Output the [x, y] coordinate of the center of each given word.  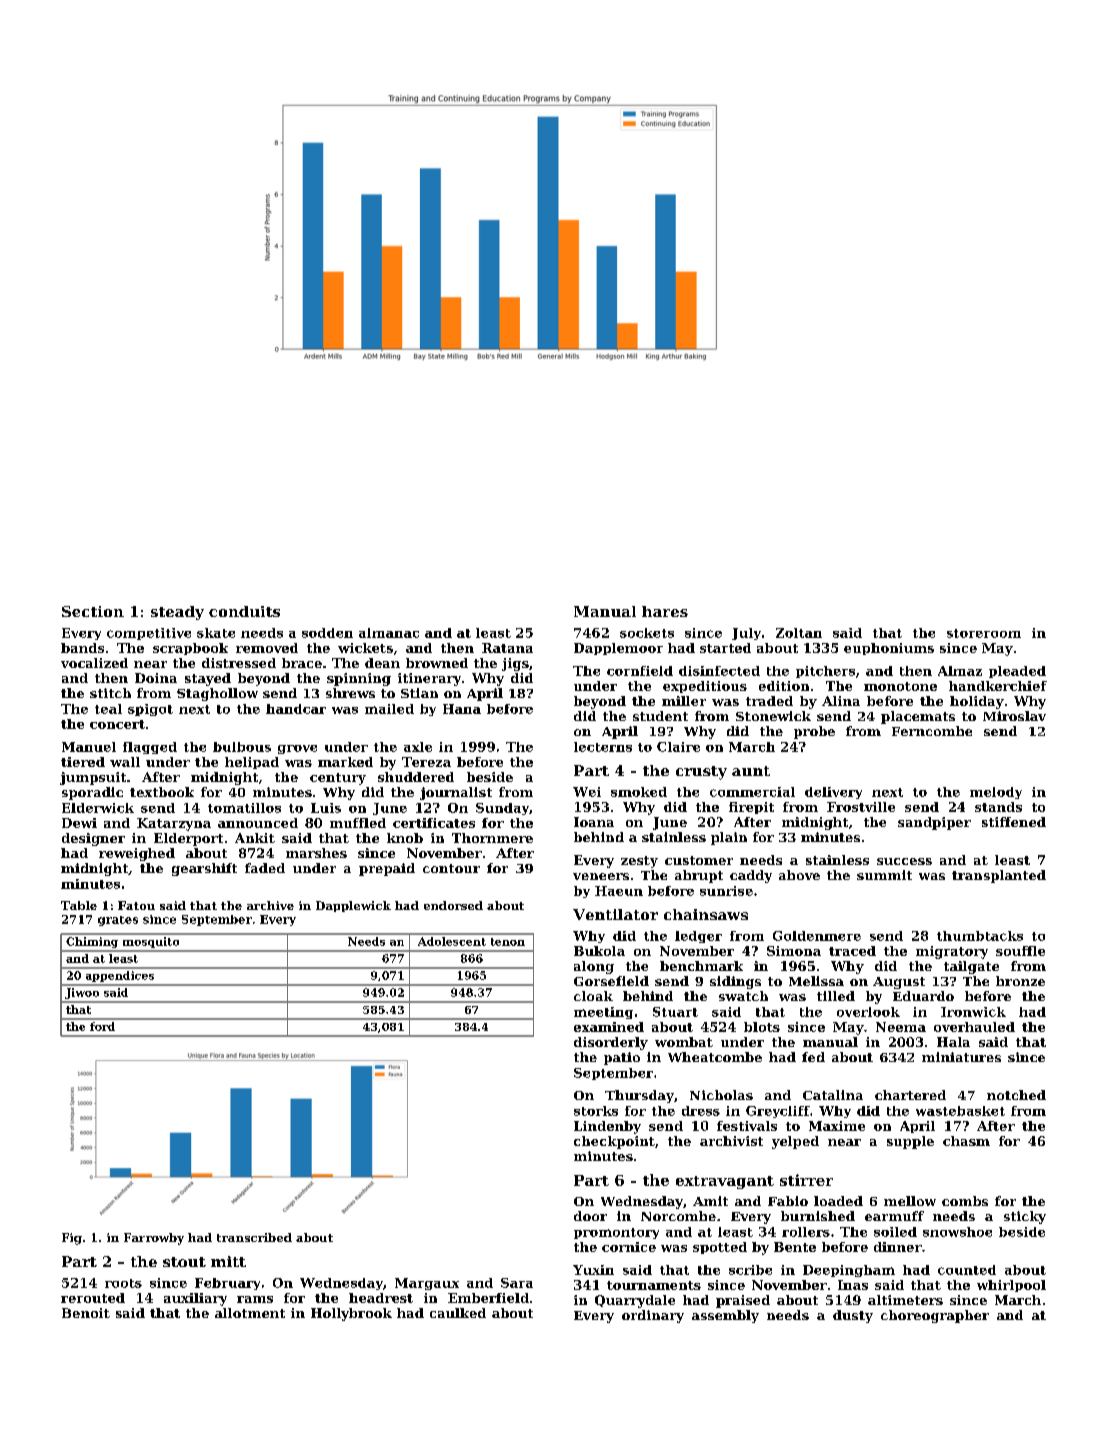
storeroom [984, 633]
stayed [208, 679]
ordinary [653, 1316]
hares [665, 611]
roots [123, 1283]
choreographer [935, 1316]
